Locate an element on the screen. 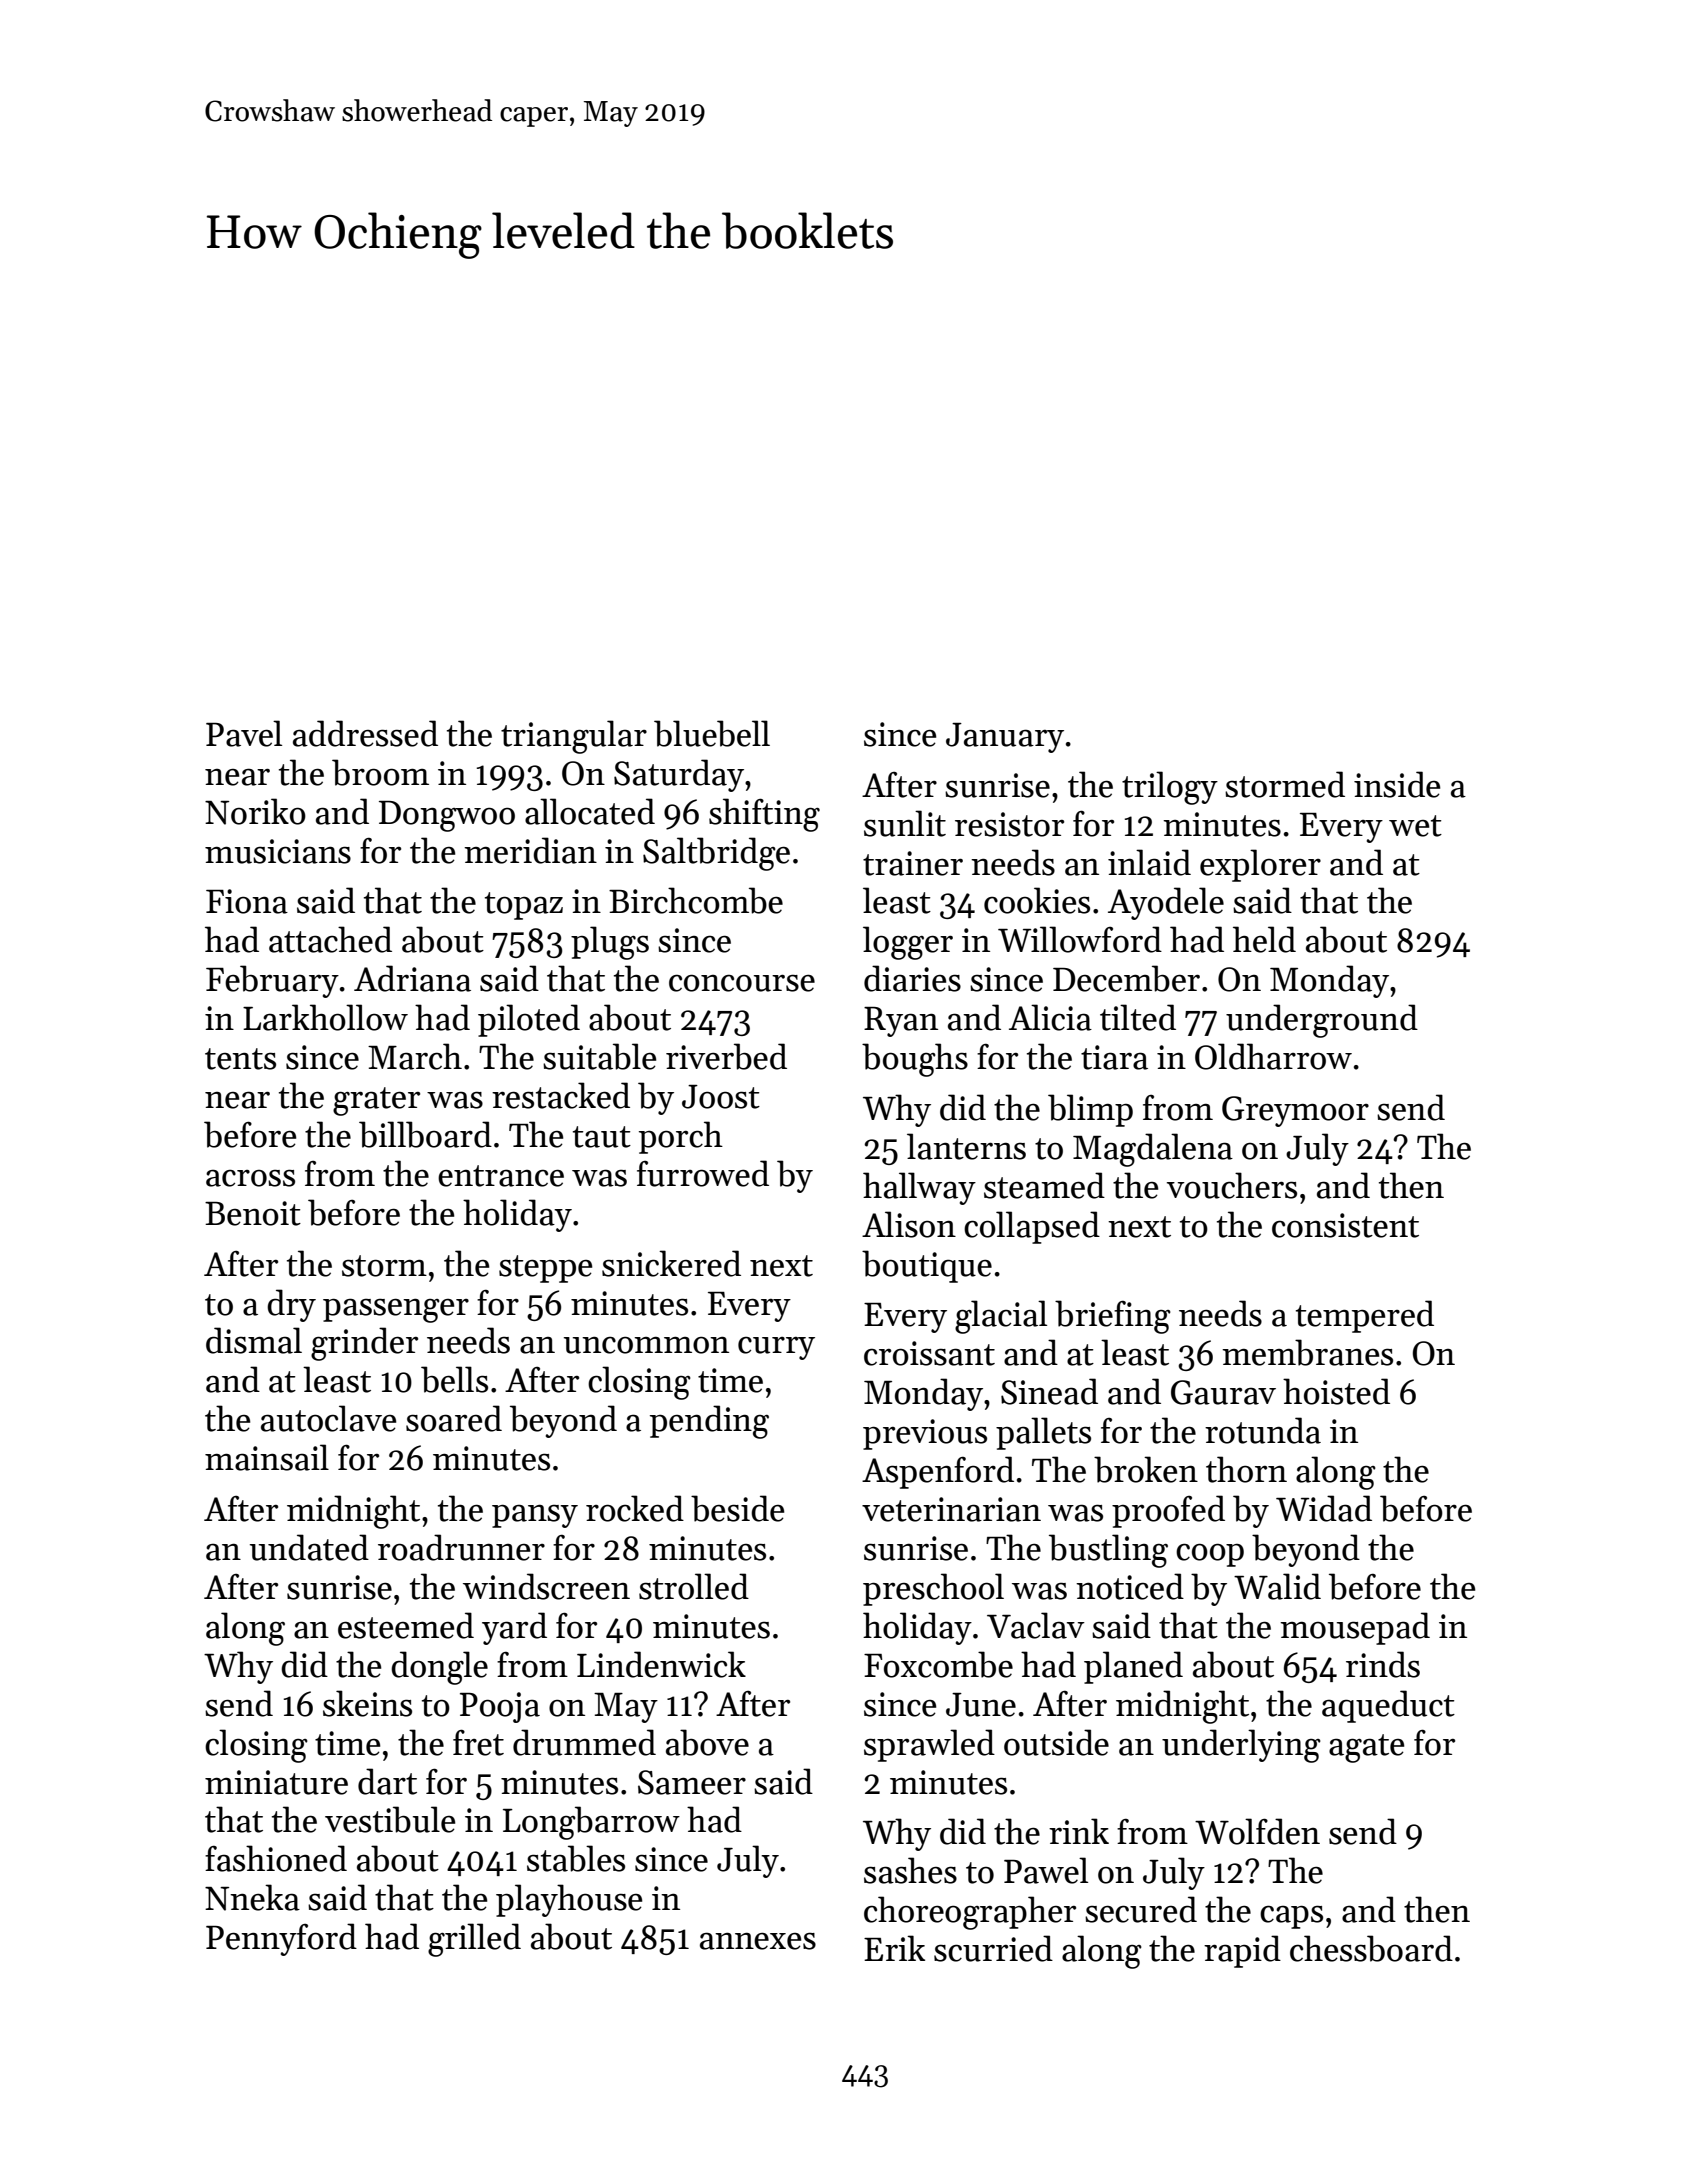 This screenshot has width=1683, height=2178. March is located at coordinates (415, 1056).
